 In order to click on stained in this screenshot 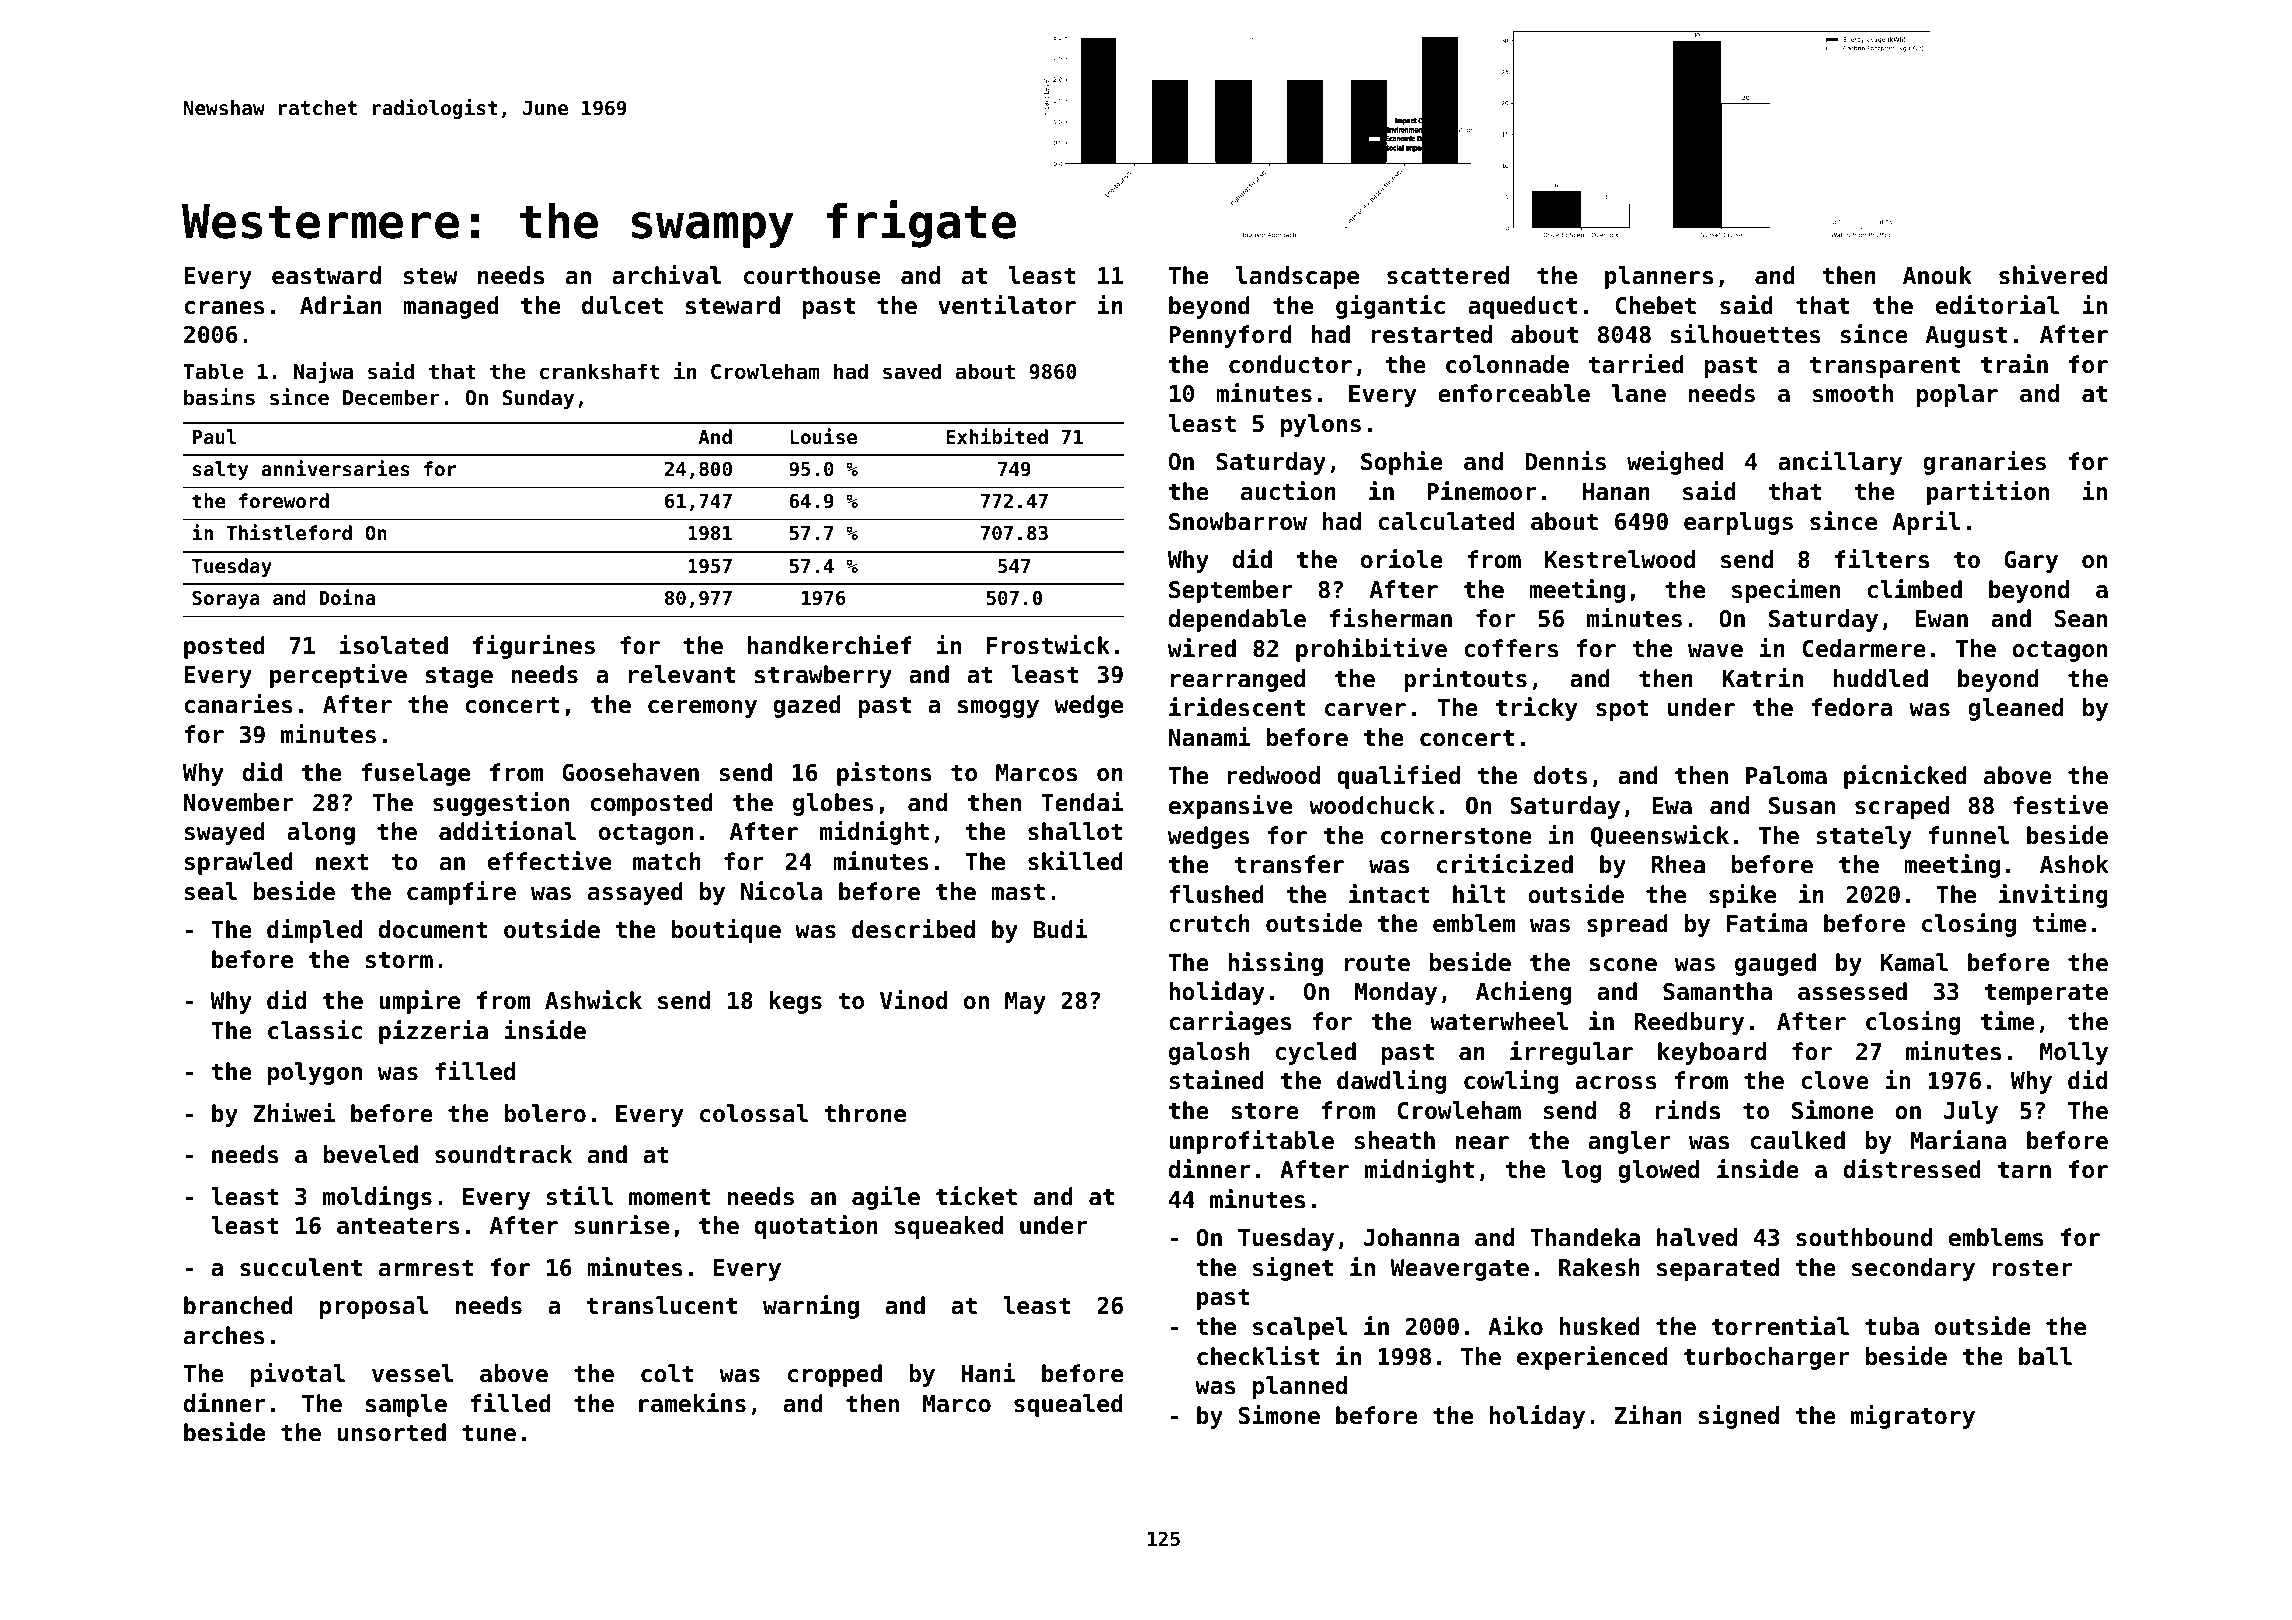, I will do `click(1216, 1080)`.
